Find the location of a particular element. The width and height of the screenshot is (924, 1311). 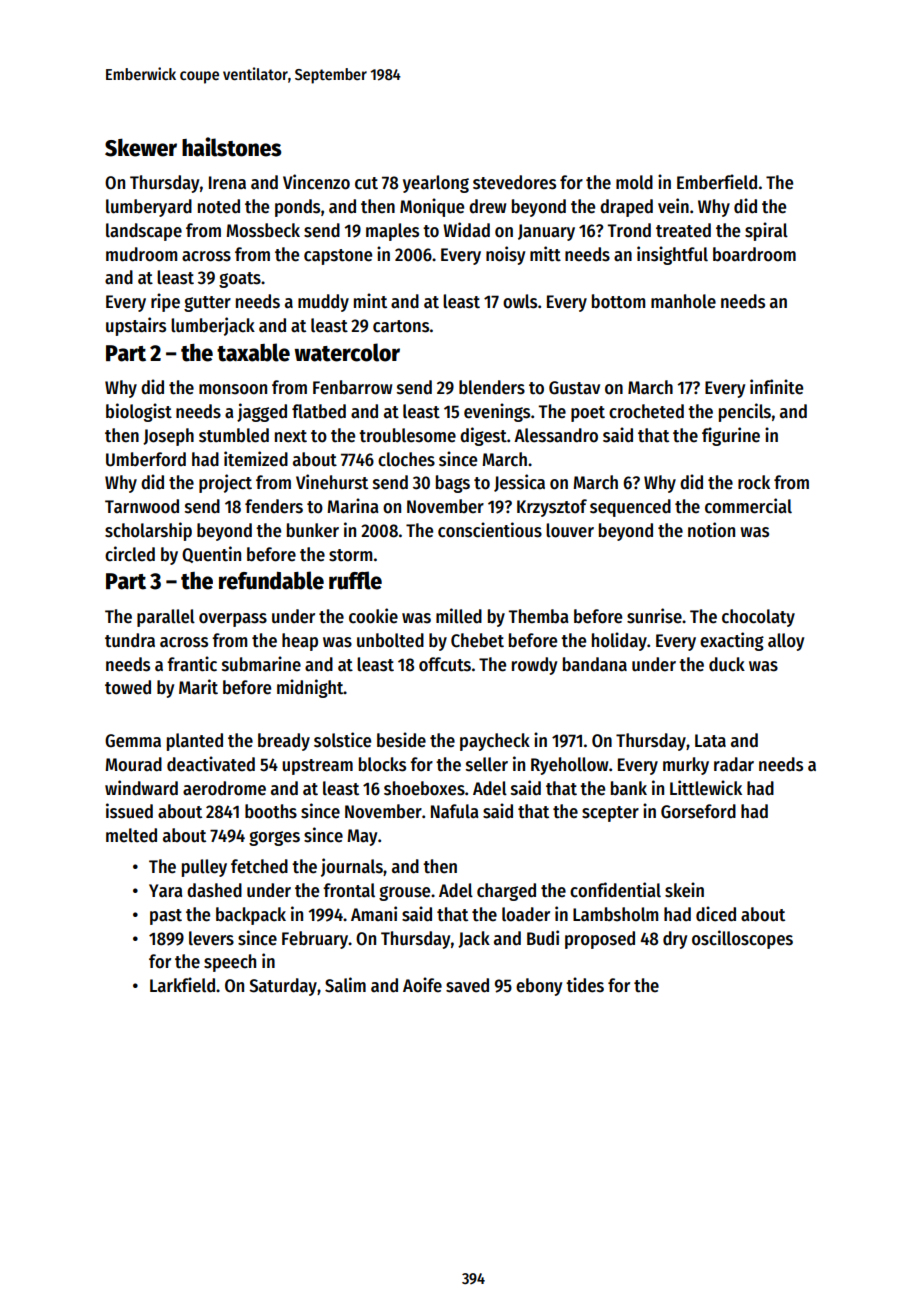

offcuts is located at coordinates (445, 664).
